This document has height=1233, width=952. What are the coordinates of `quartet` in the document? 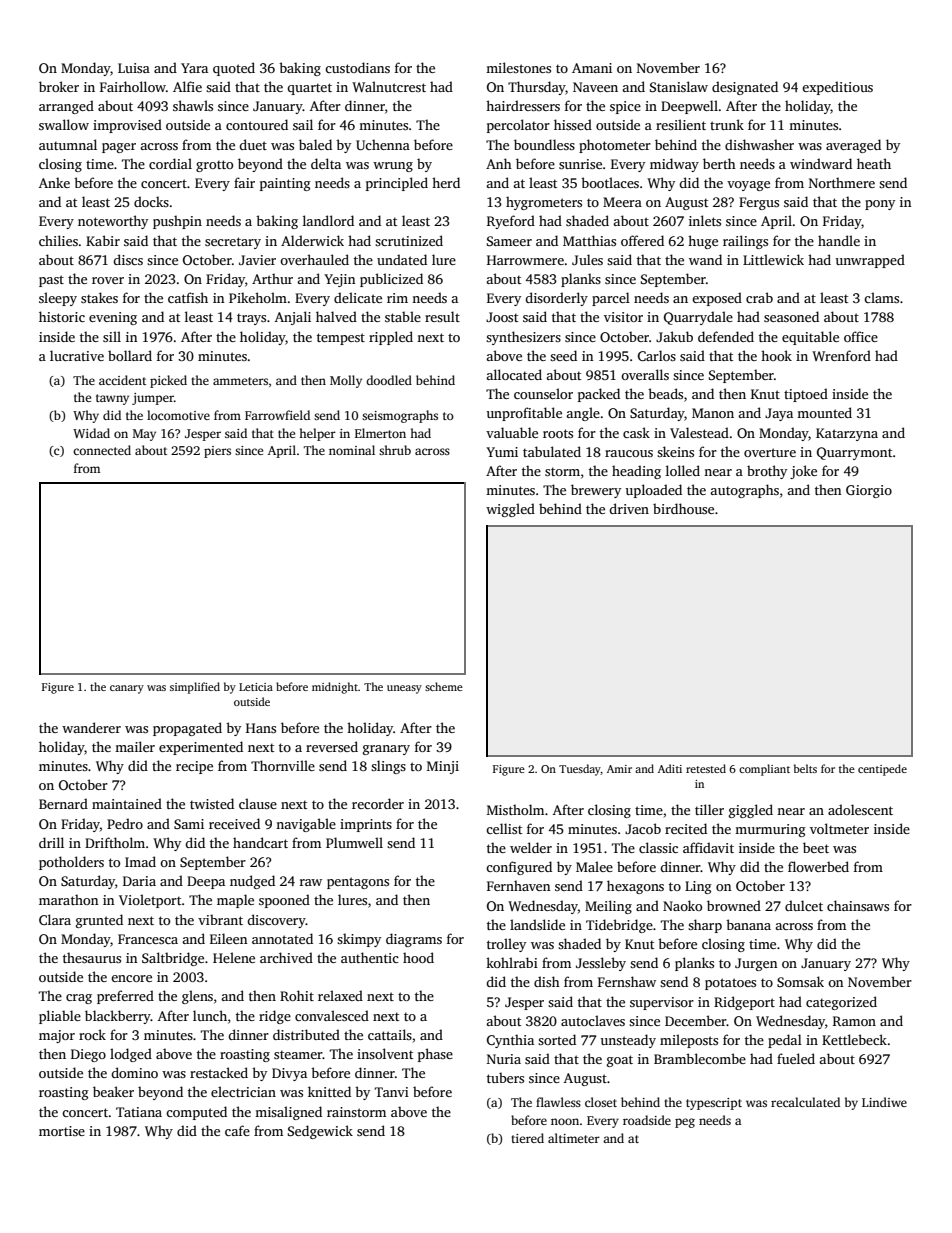 It's located at (309, 89).
